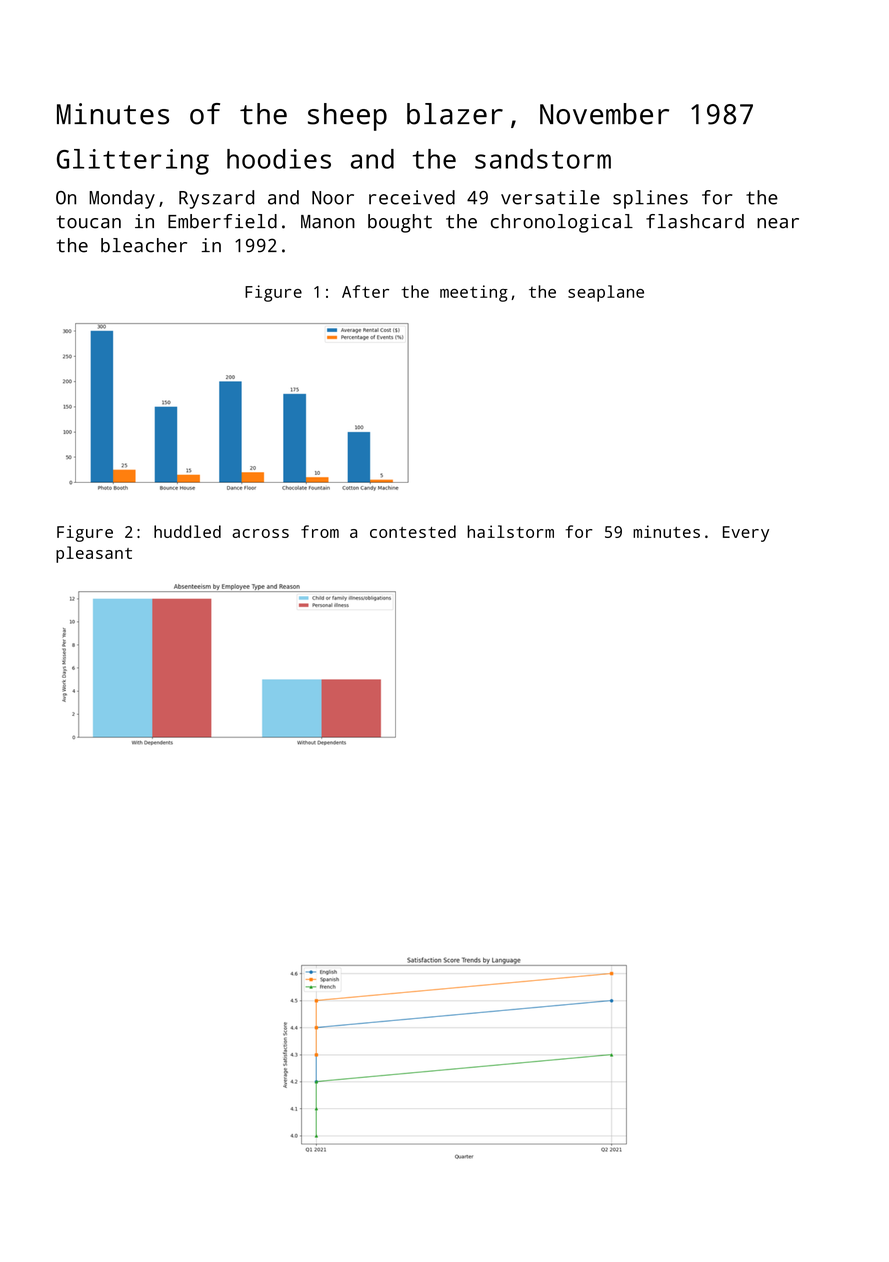  What do you see at coordinates (260, 533) in the screenshot?
I see `across` at bounding box center [260, 533].
